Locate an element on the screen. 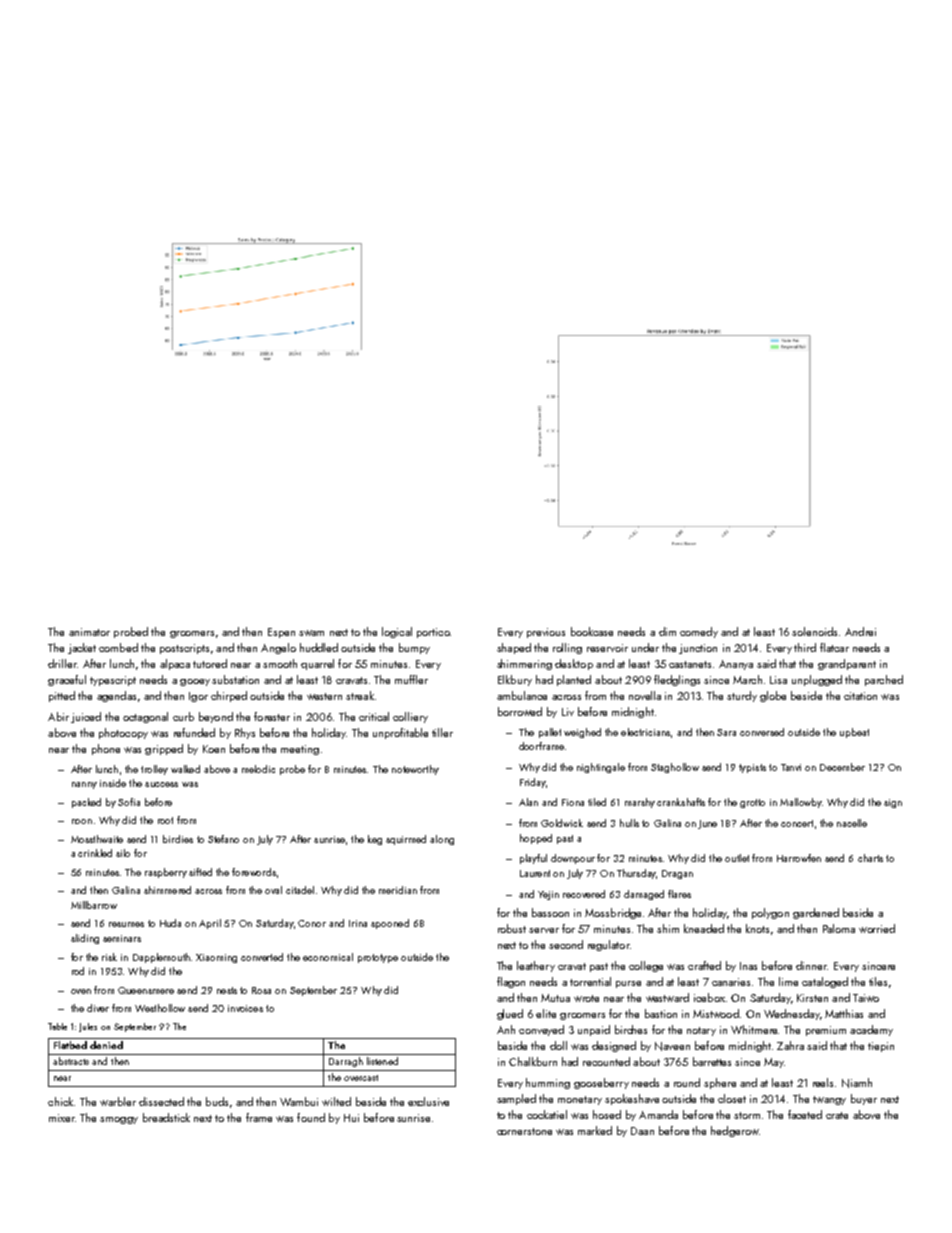 Image resolution: width=952 pixels, height=1233 pixels. grandparent is located at coordinates (847, 664).
